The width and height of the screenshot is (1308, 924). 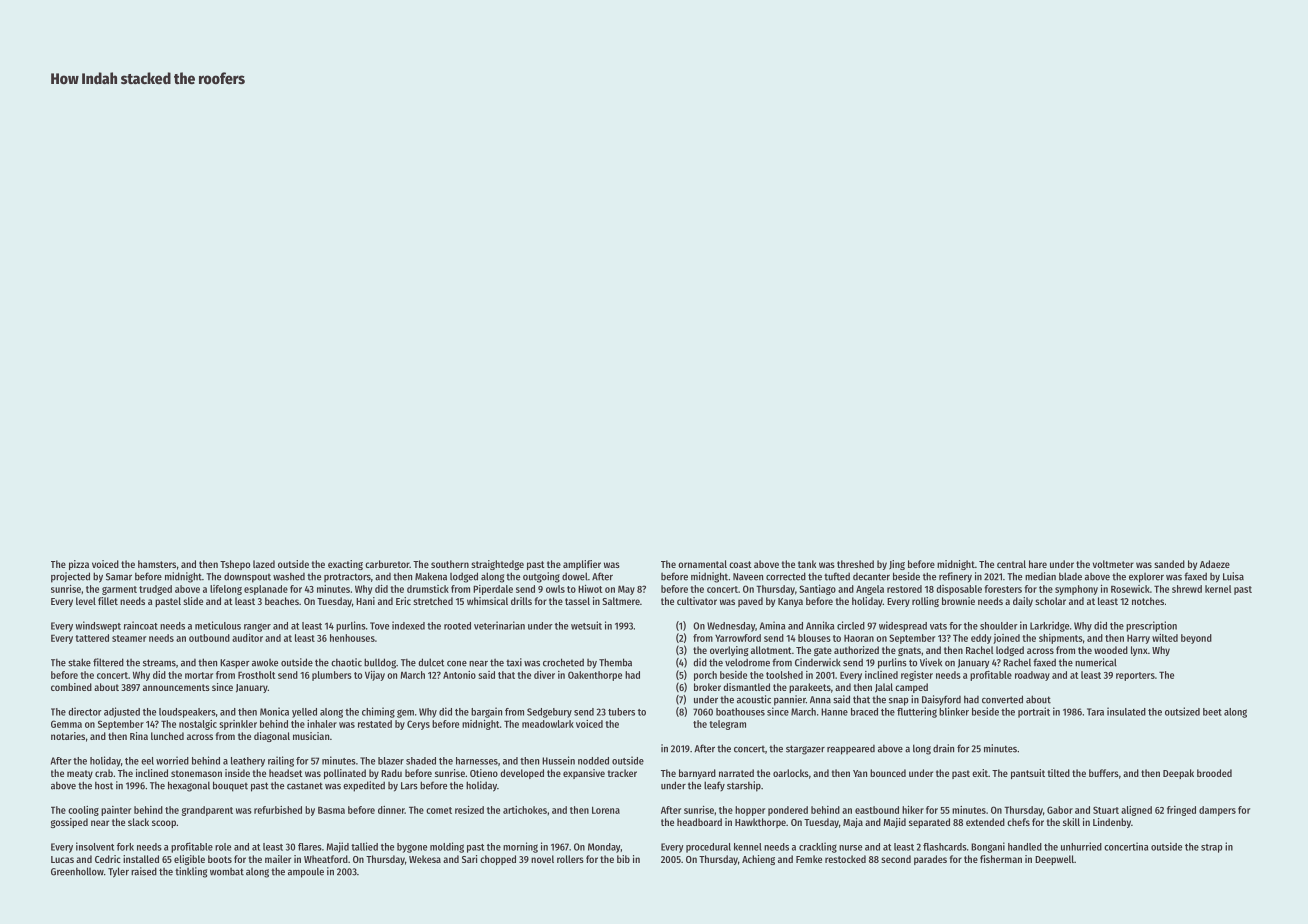 What do you see at coordinates (306, 872) in the screenshot?
I see `ampoule` at bounding box center [306, 872].
